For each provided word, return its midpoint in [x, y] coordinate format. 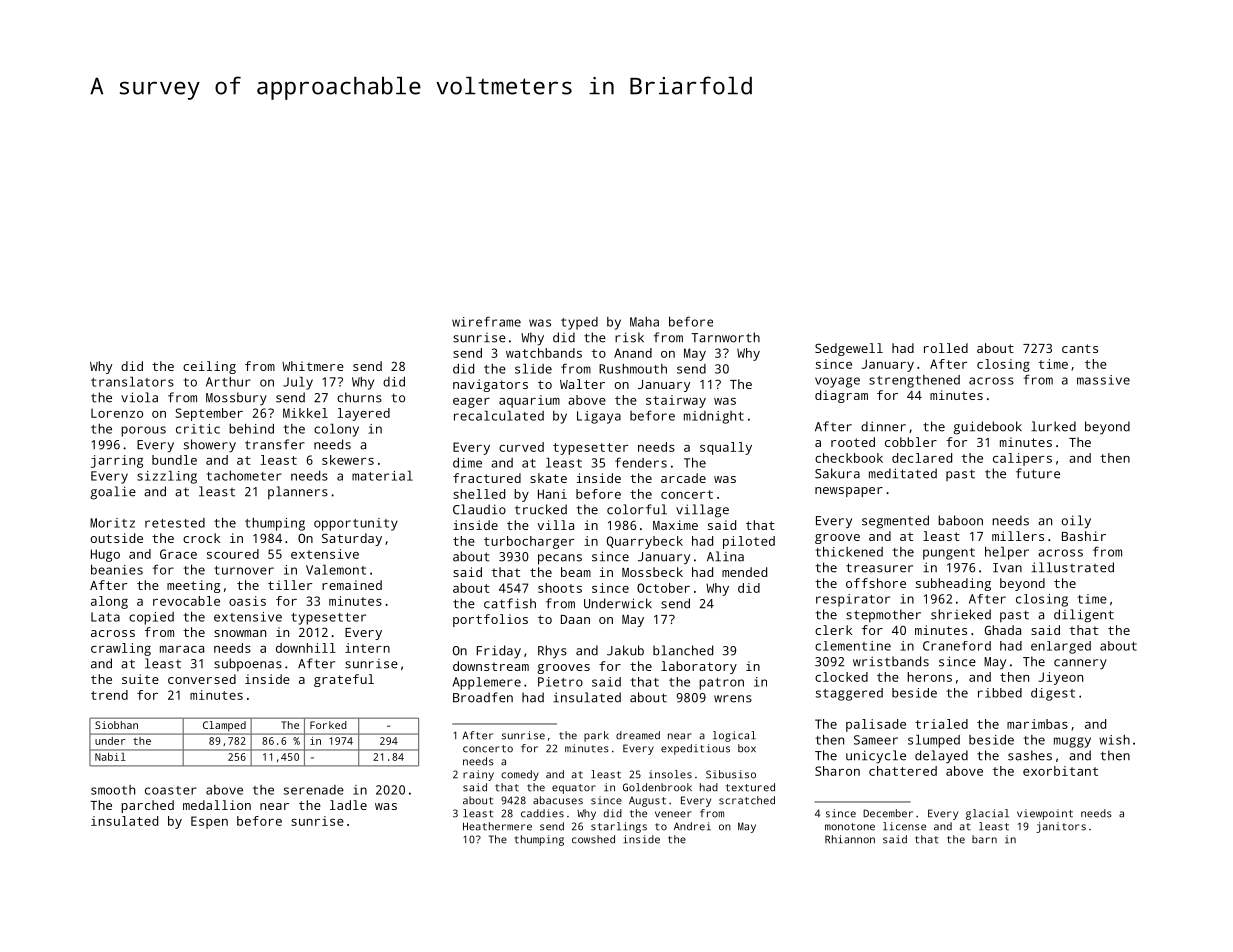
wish [1114, 740]
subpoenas [248, 665]
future [1038, 473]
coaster [171, 790]
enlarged [1061, 647]
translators [132, 381]
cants [1080, 348]
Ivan [1007, 568]
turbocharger [529, 542]
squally [726, 448]
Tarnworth [725, 337]
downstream [491, 666]
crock [201, 538]
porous [143, 431]
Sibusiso [731, 774]
